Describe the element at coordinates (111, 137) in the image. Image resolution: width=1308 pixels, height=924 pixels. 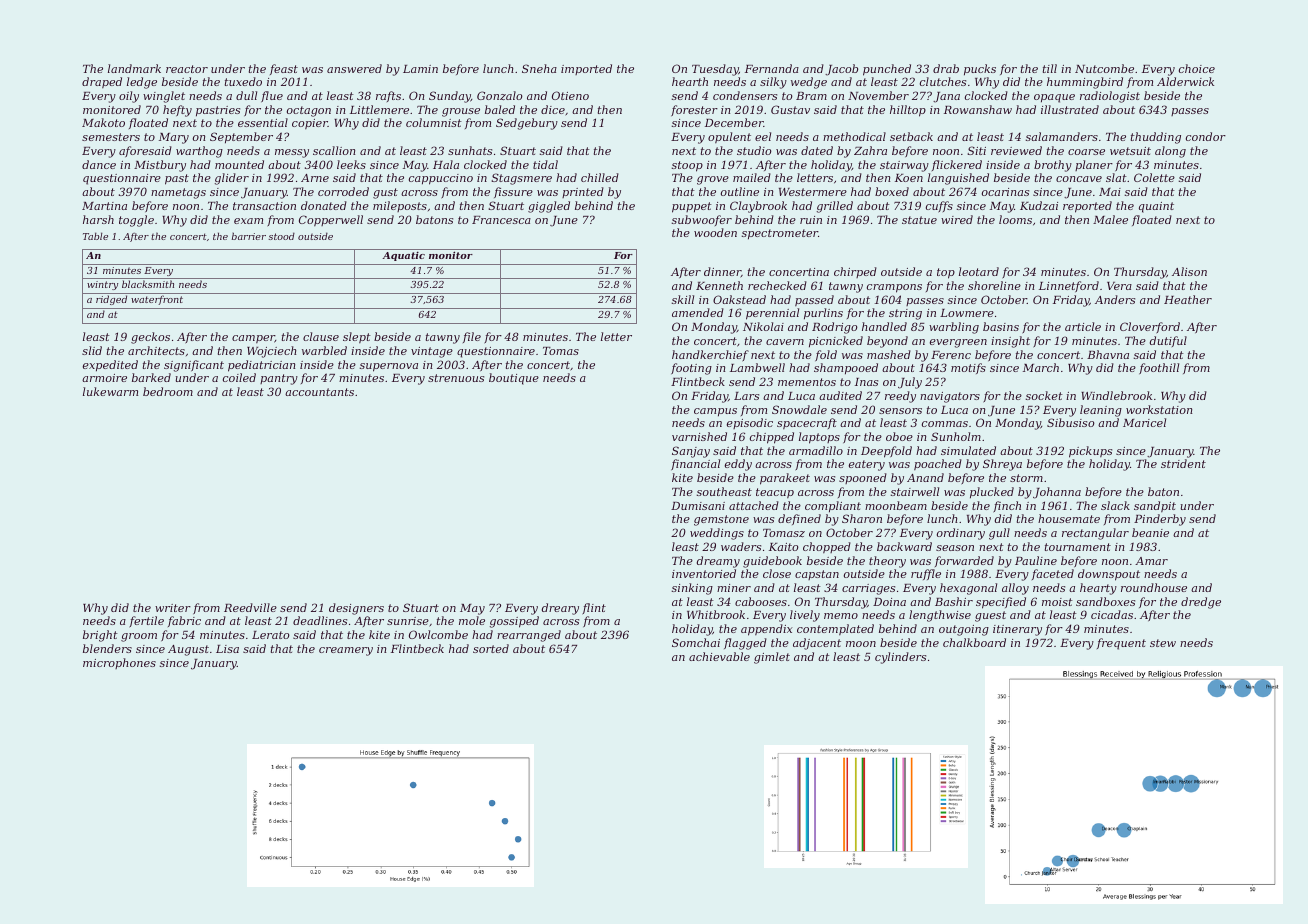
I see `semesters` at that location.
